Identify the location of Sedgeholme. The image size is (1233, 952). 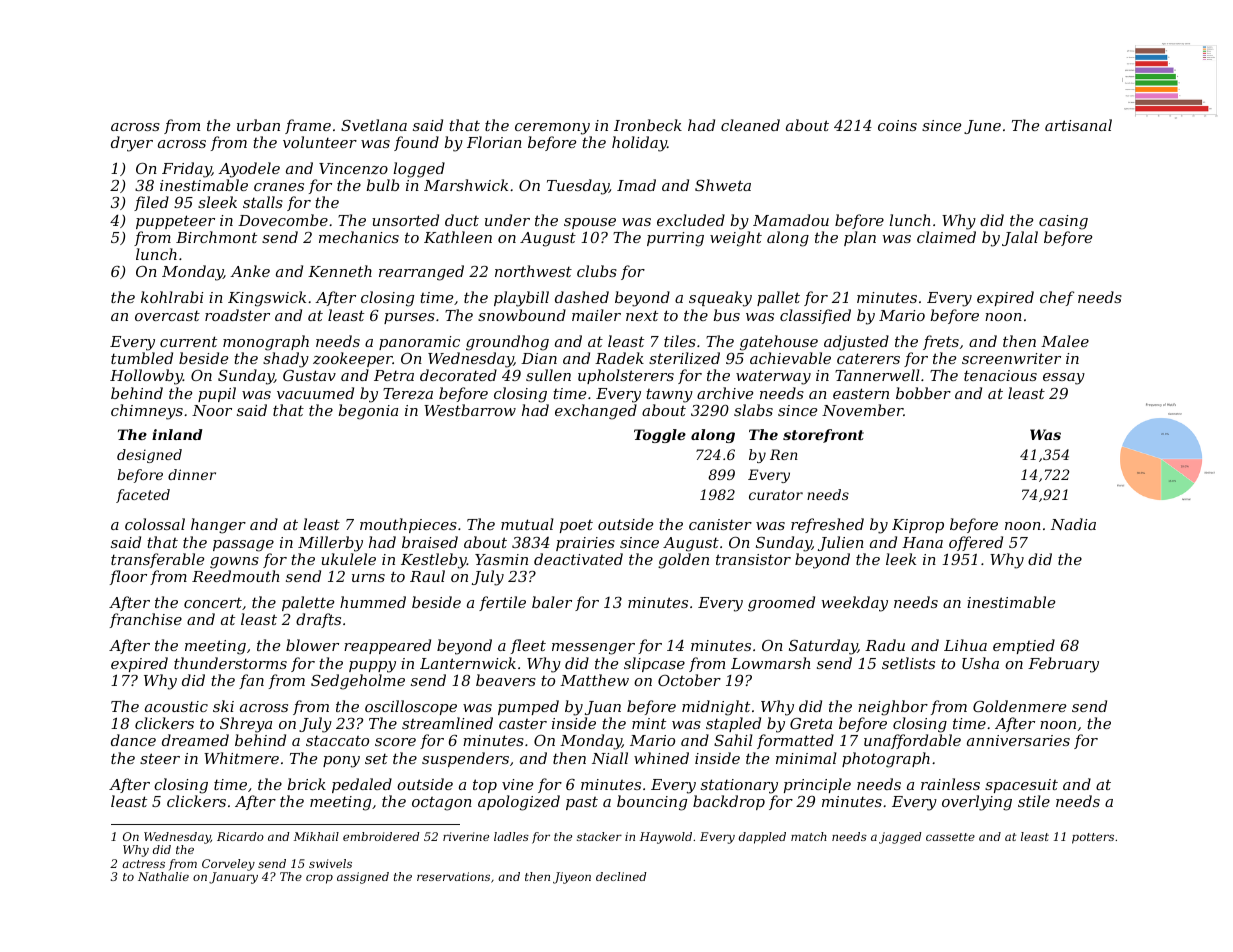
(358, 682).
